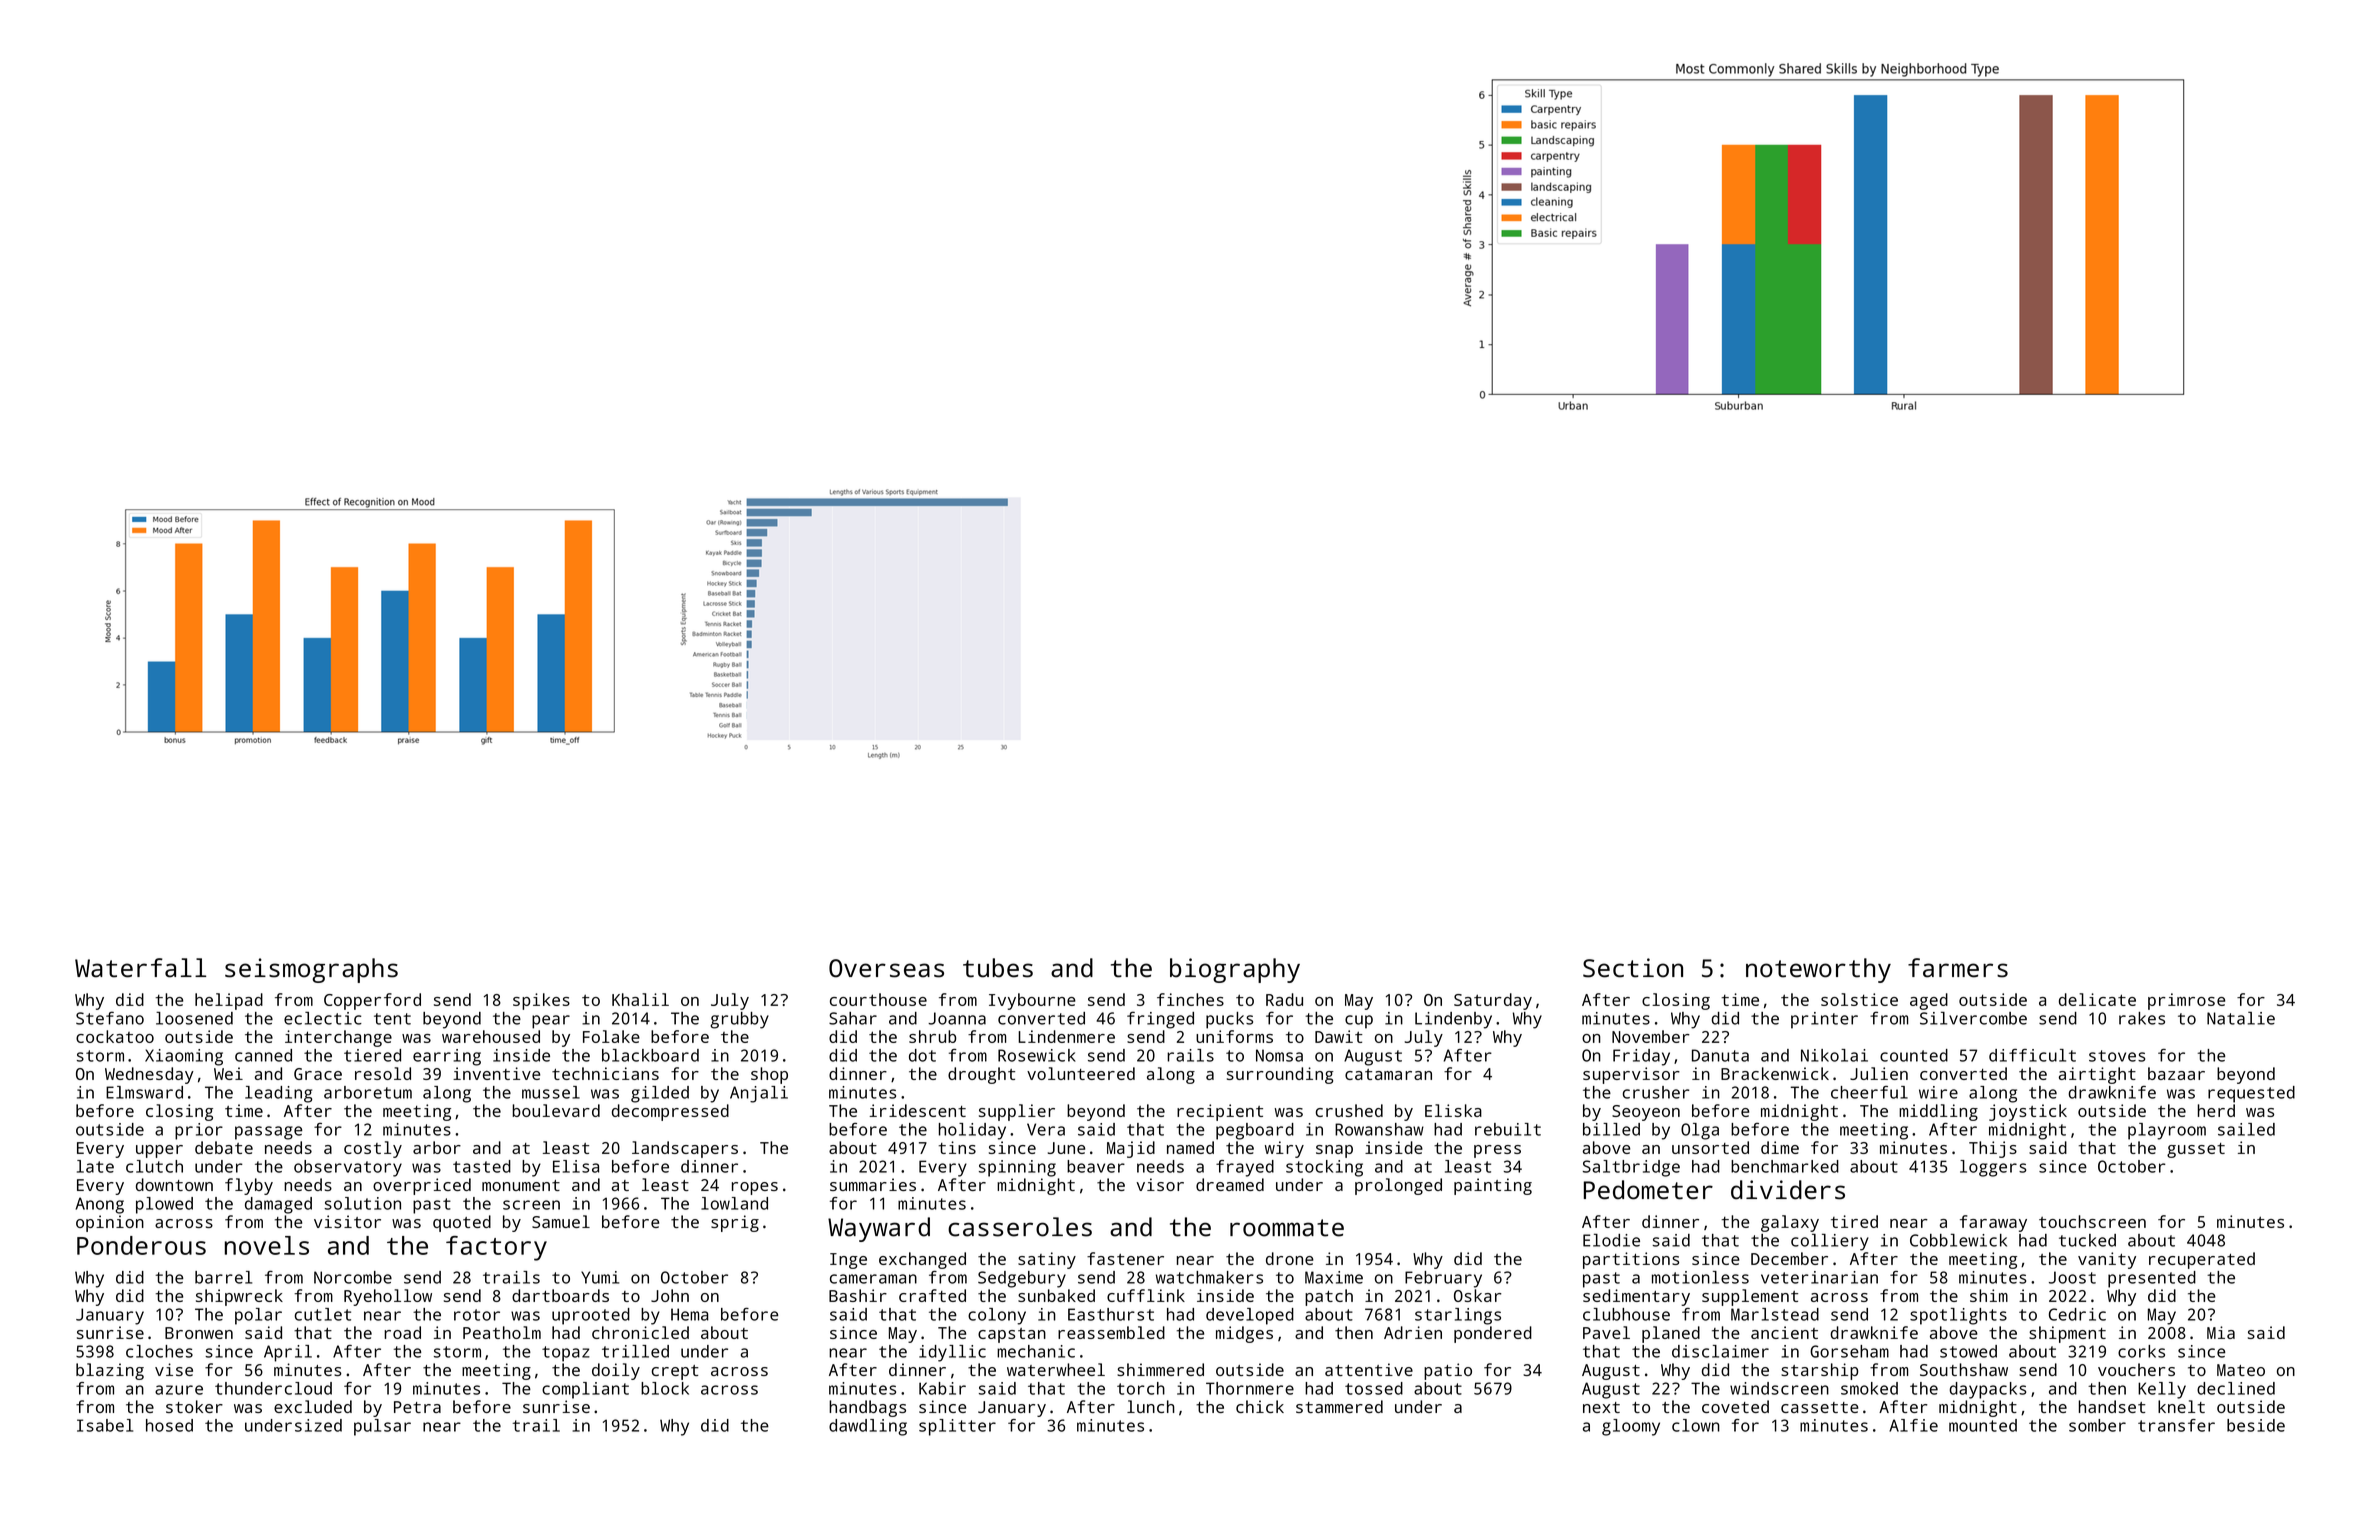  Describe the element at coordinates (685, 1149) in the page. I see `landscapers` at that location.
